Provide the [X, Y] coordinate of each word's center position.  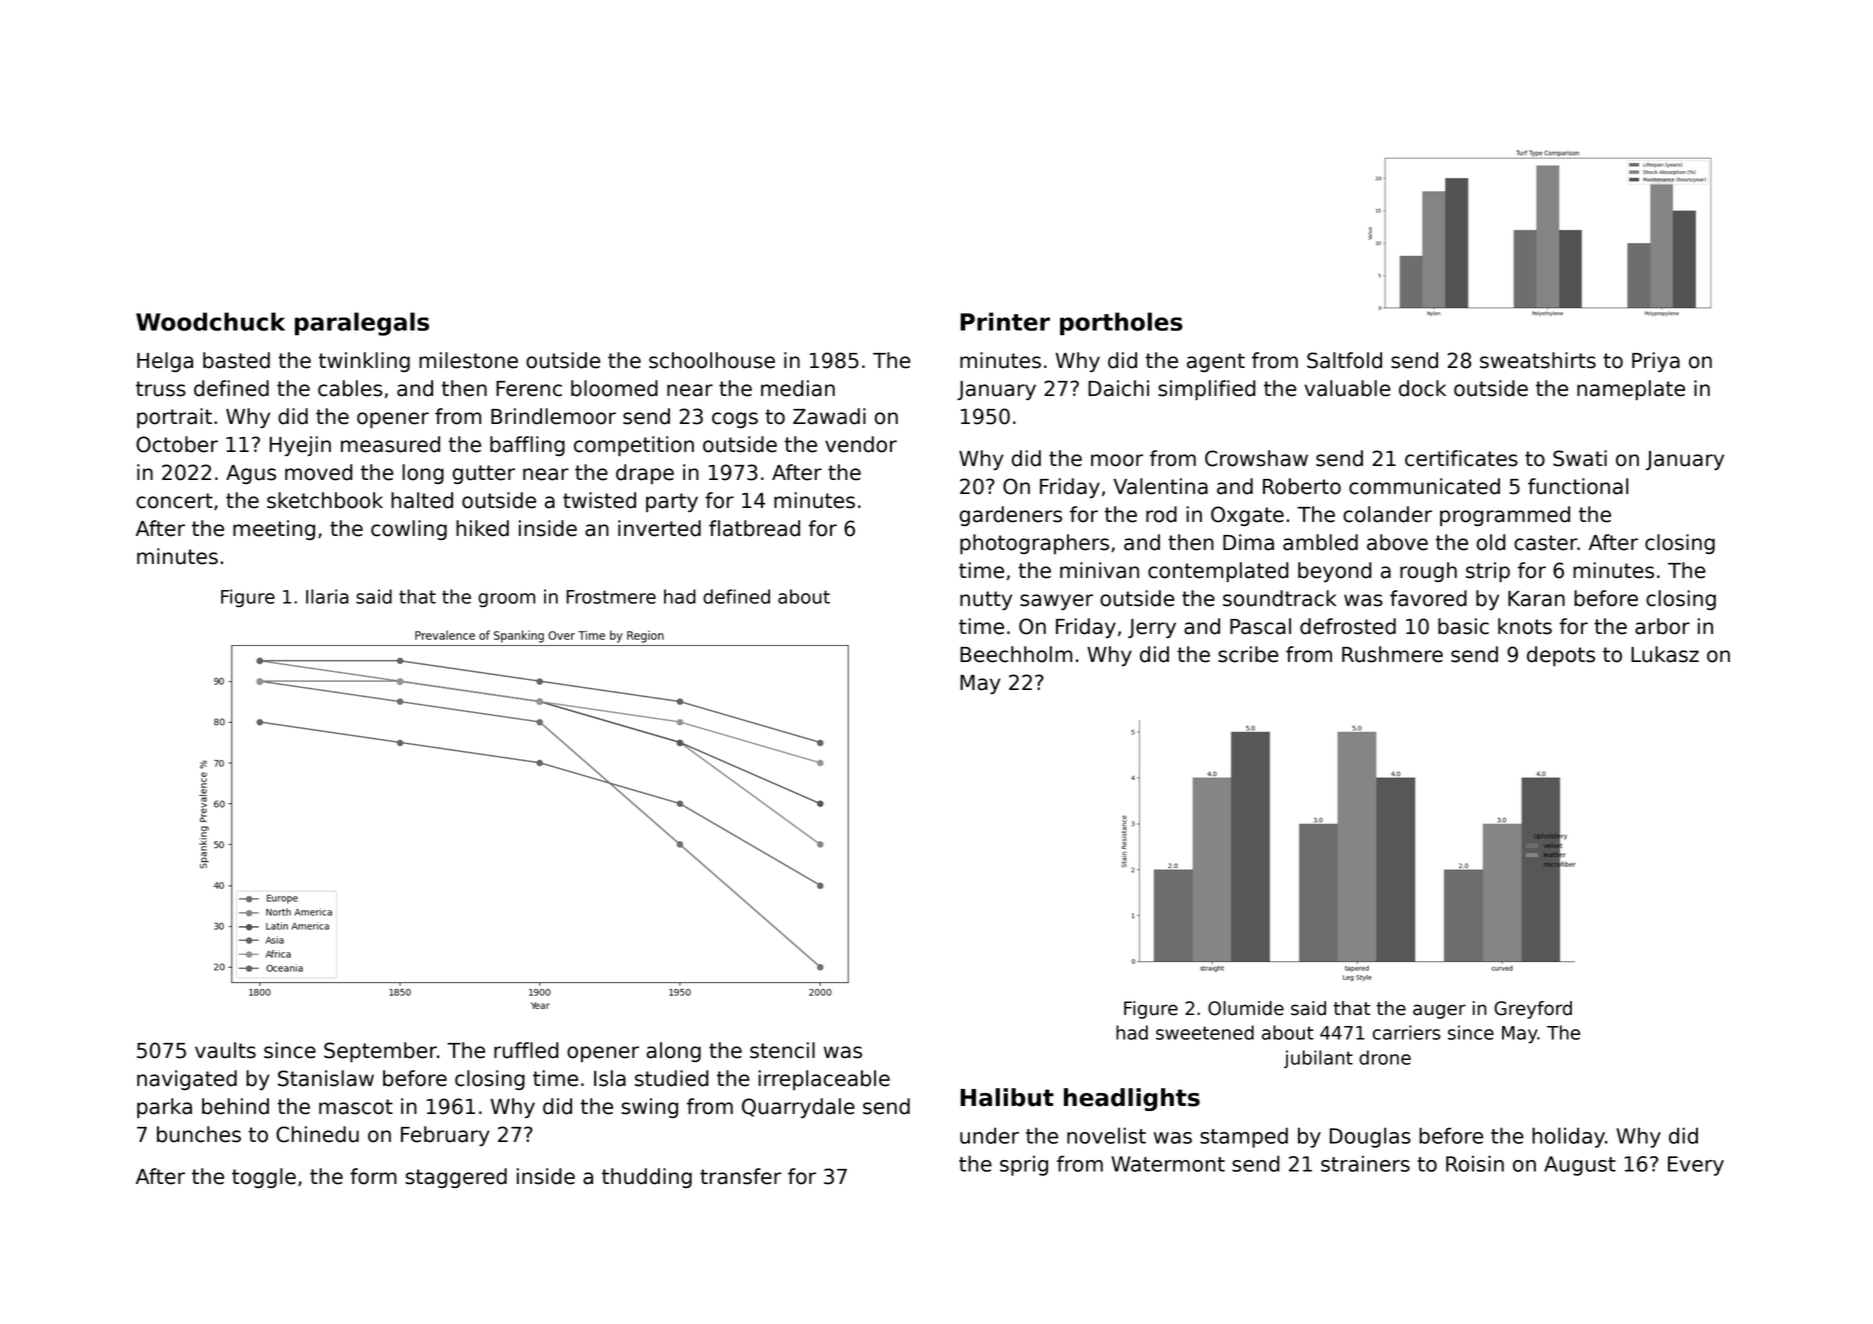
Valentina [1160, 486]
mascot [356, 1107]
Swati [1580, 458]
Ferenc [529, 389]
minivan [1099, 570]
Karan [1536, 599]
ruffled [526, 1050]
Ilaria [327, 596]
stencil [782, 1050]
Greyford [1533, 1010]
